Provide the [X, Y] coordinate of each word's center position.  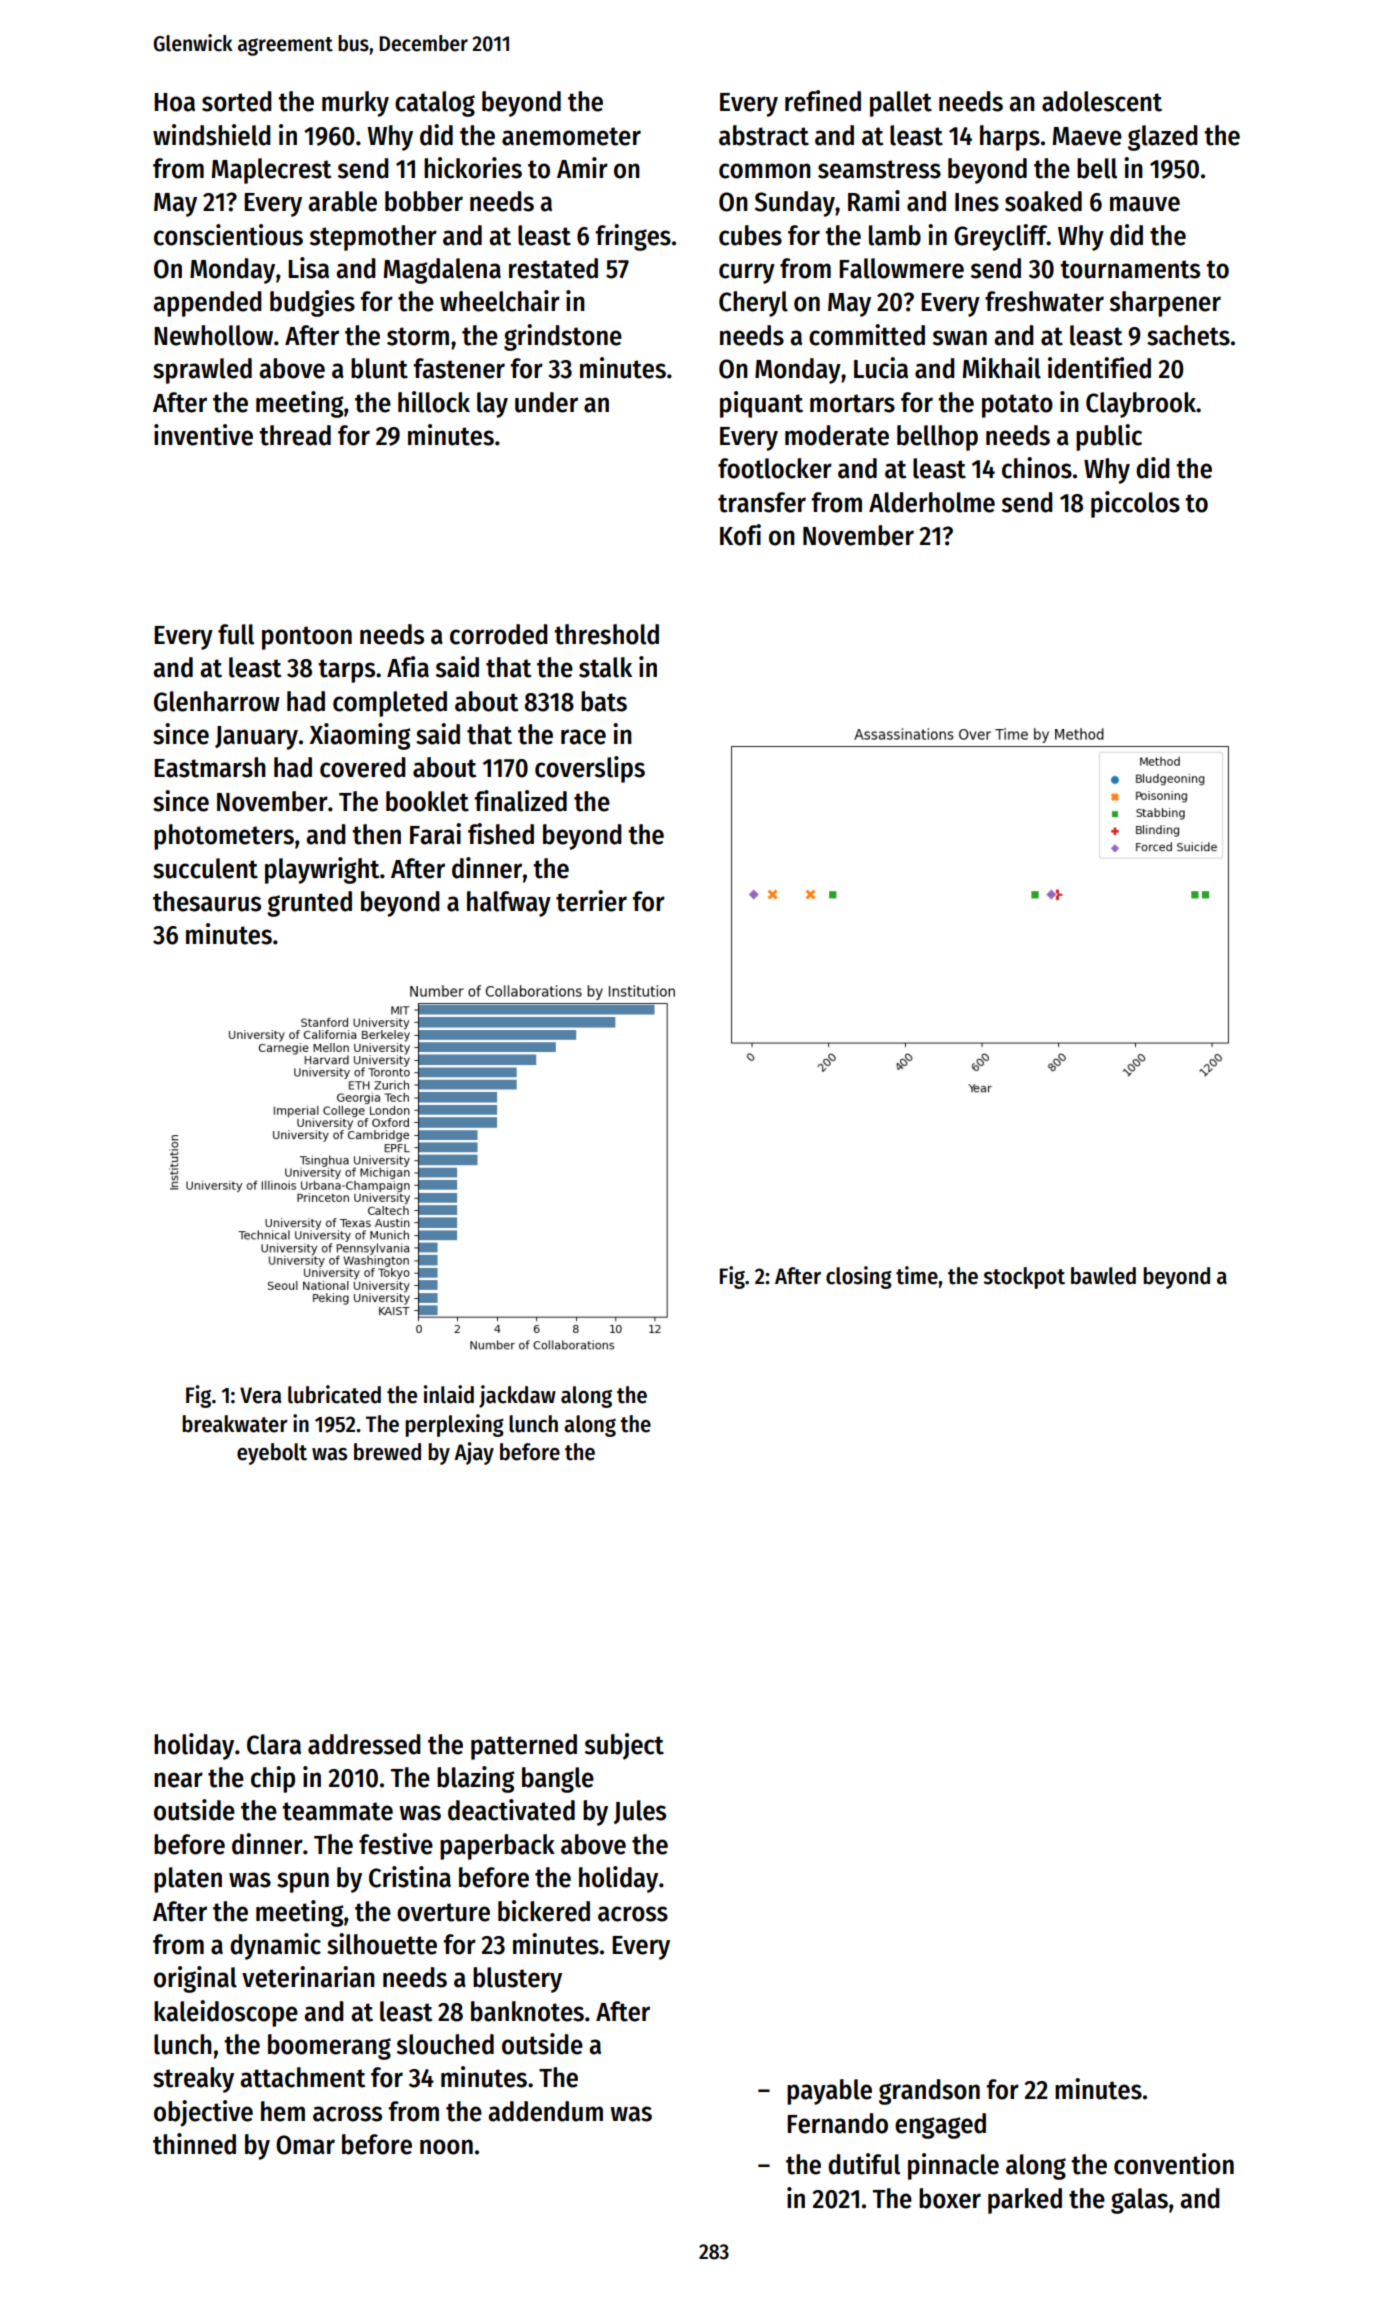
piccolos [1135, 504]
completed [390, 704]
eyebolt [272, 1454]
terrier [591, 901]
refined [823, 101]
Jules [640, 1812]
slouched [445, 2044]
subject [624, 1746]
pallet [901, 104]
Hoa [174, 102]
